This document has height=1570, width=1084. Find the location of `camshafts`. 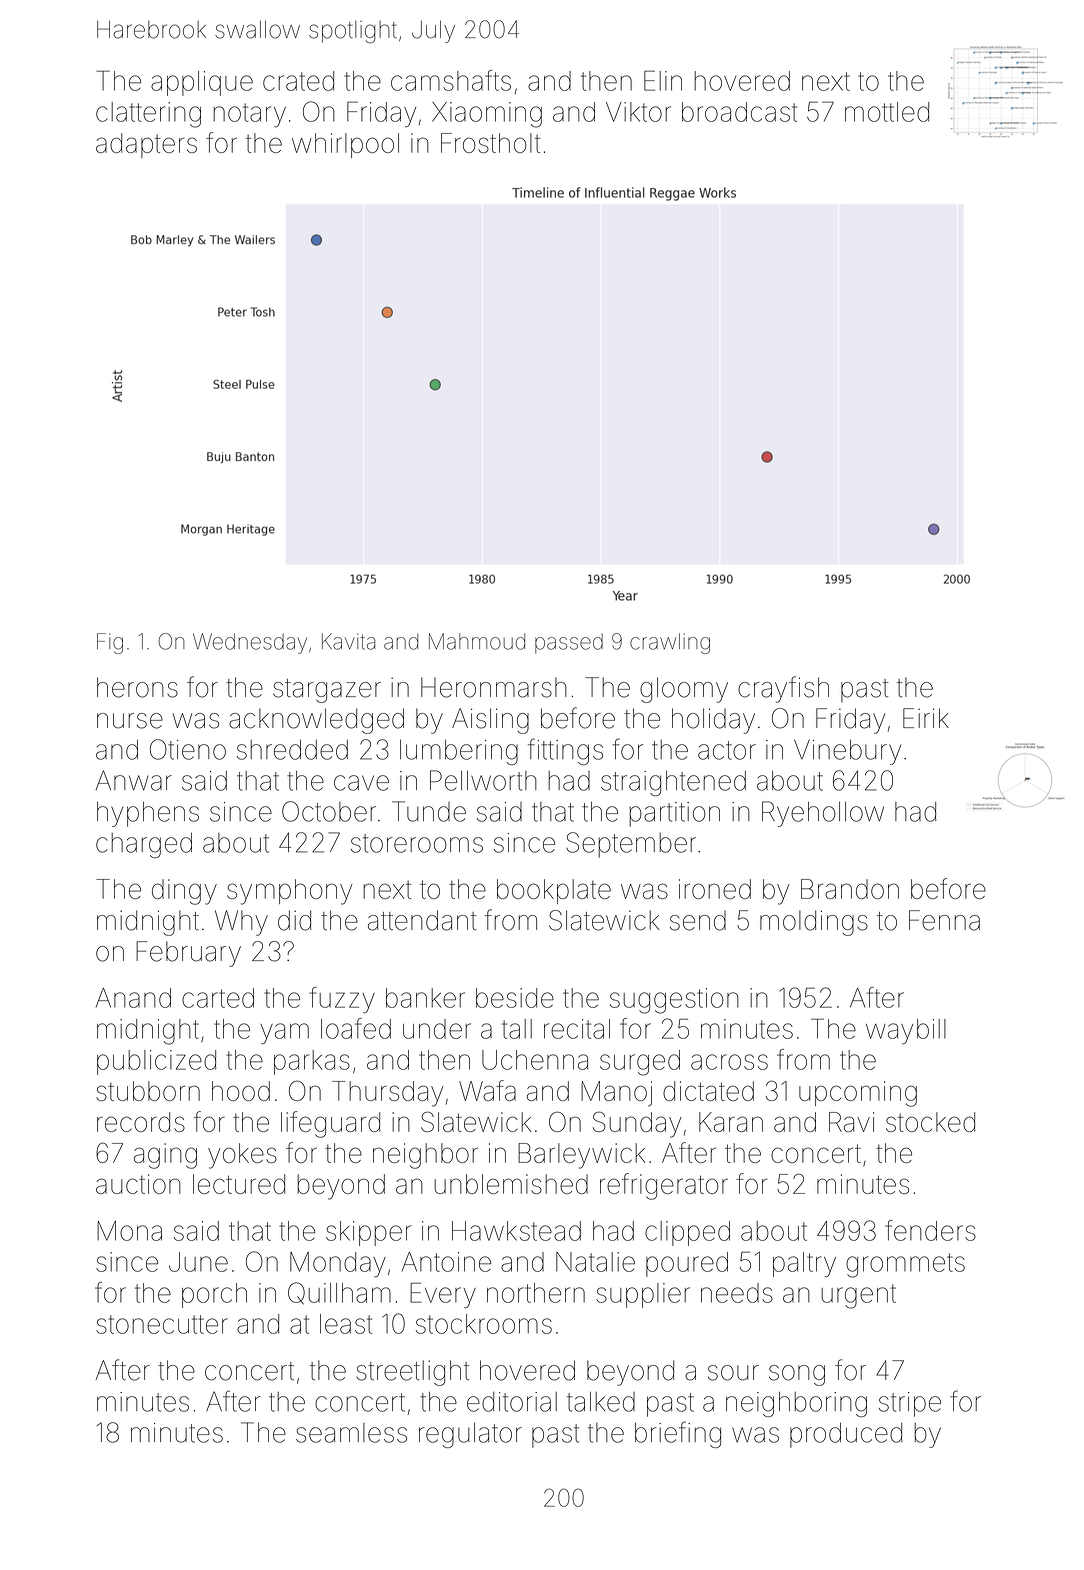

camshafts is located at coordinates (451, 80).
